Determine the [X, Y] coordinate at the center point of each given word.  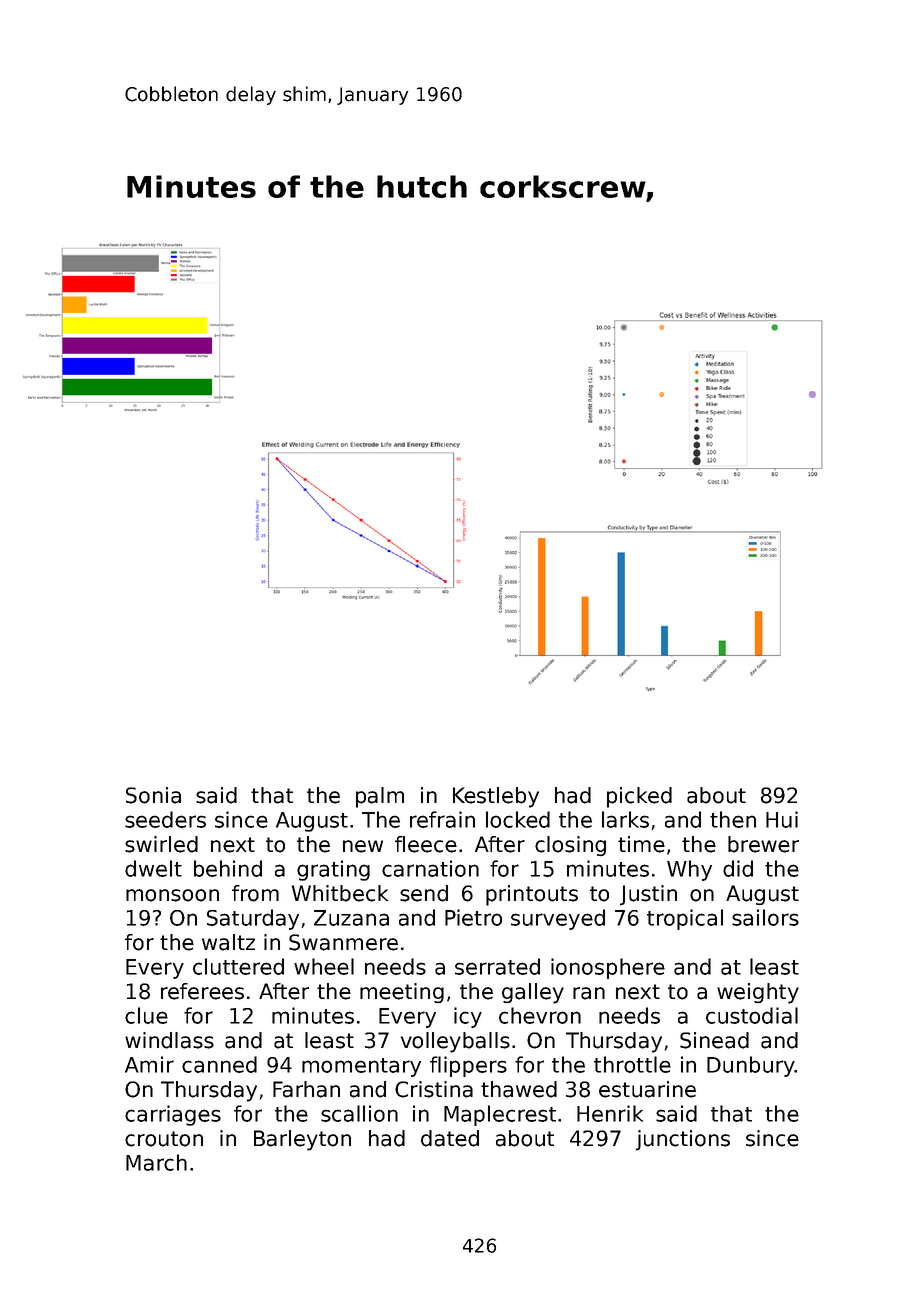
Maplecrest [500, 1115]
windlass [169, 1040]
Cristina [434, 1089]
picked [639, 797]
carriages [173, 1115]
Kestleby [496, 797]
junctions [683, 1140]
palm [380, 797]
